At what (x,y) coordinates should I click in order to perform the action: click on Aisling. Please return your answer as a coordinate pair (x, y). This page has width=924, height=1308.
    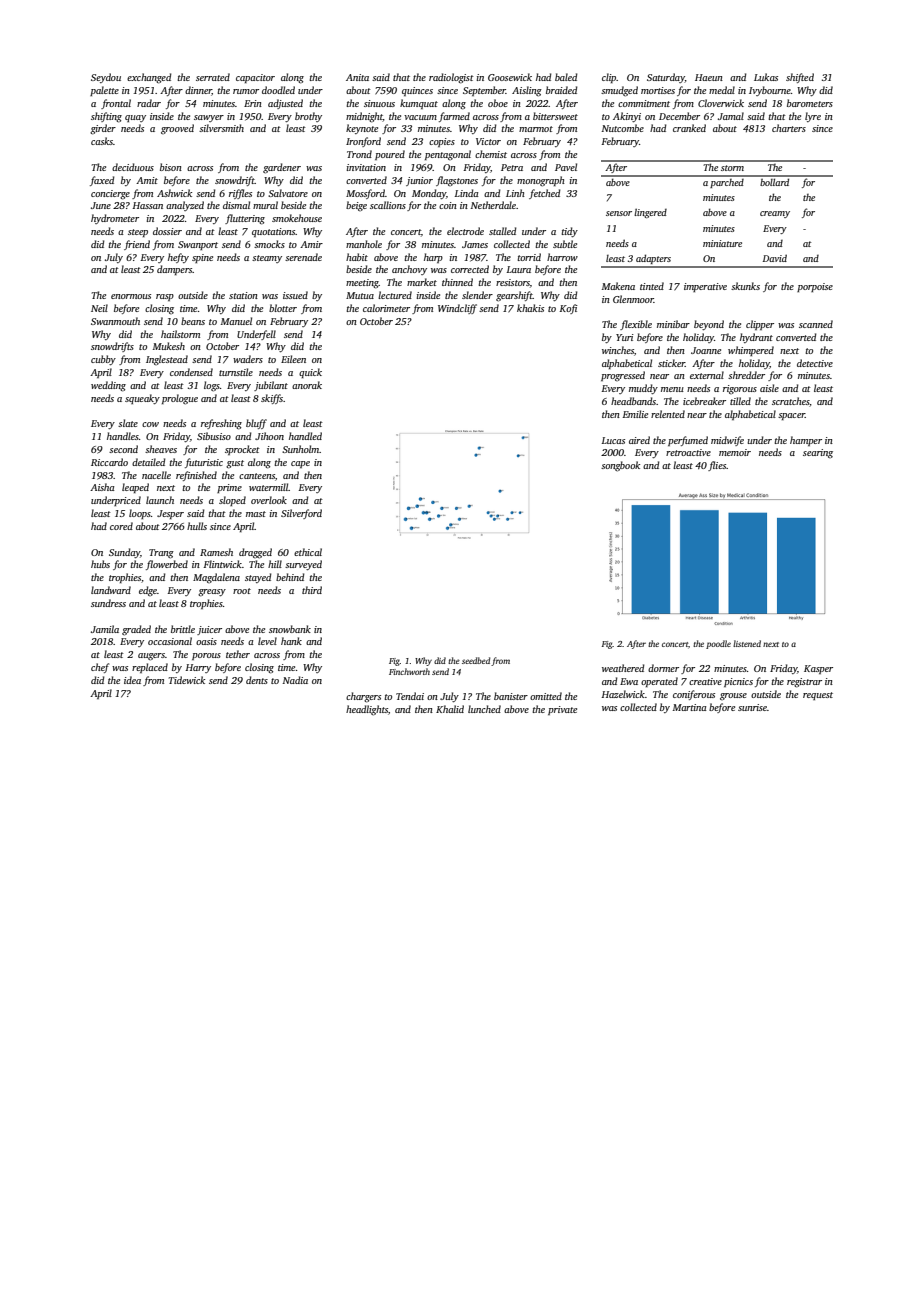
    Looking at the image, I should click on (527, 91).
